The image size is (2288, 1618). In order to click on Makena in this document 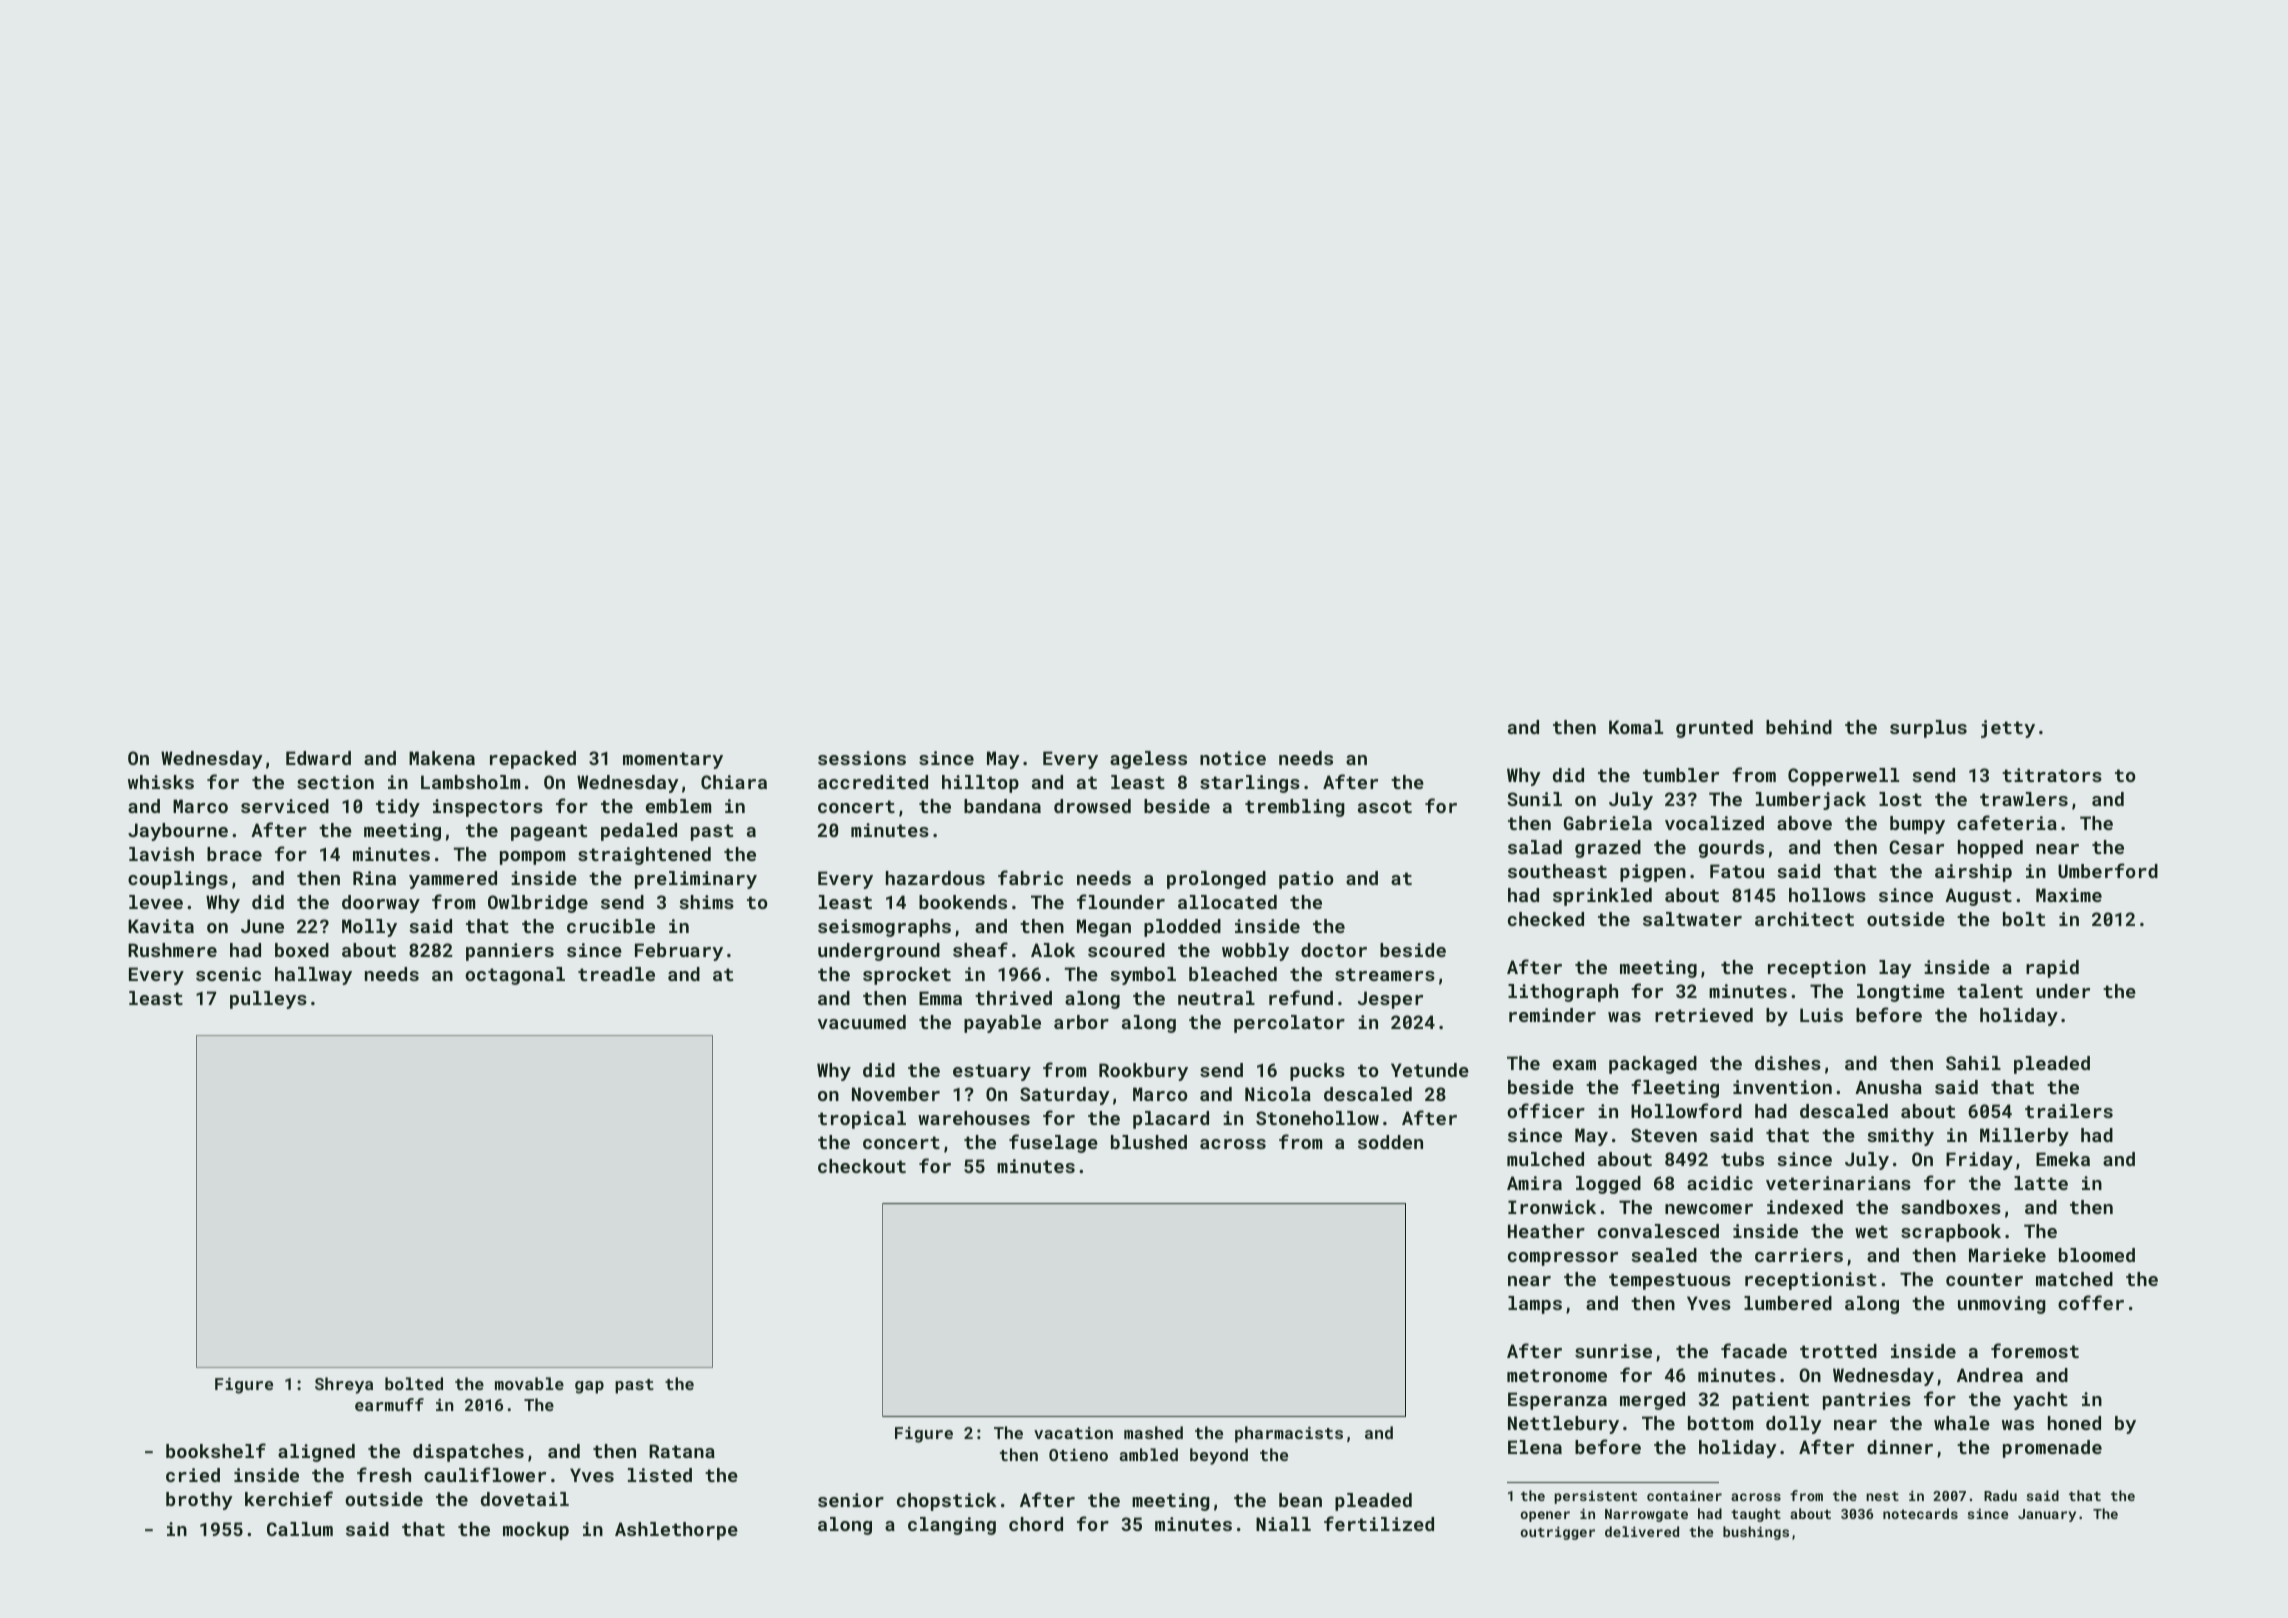, I will do `click(442, 758)`.
